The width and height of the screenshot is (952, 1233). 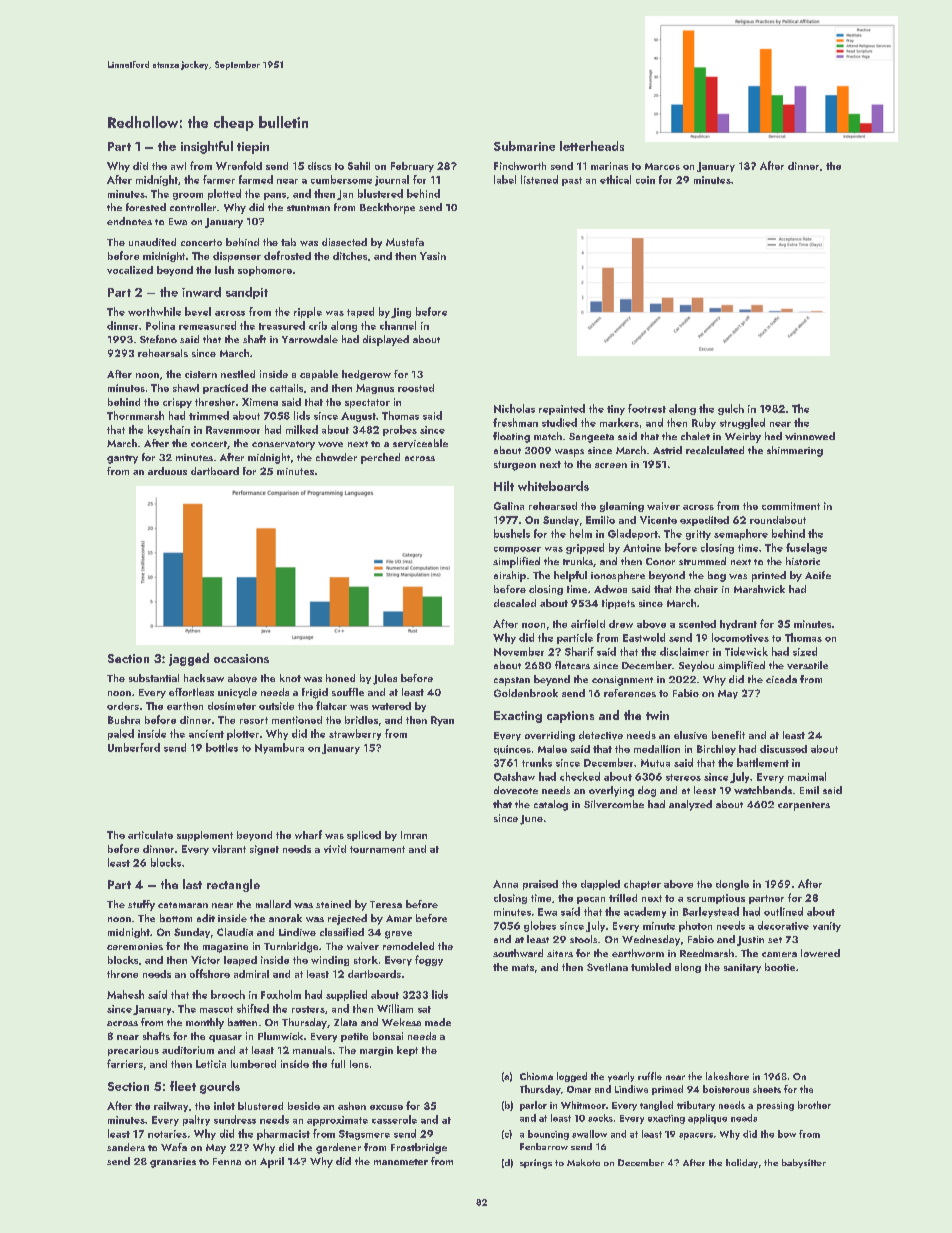 What do you see at coordinates (539, 179) in the screenshot?
I see `listened` at bounding box center [539, 179].
